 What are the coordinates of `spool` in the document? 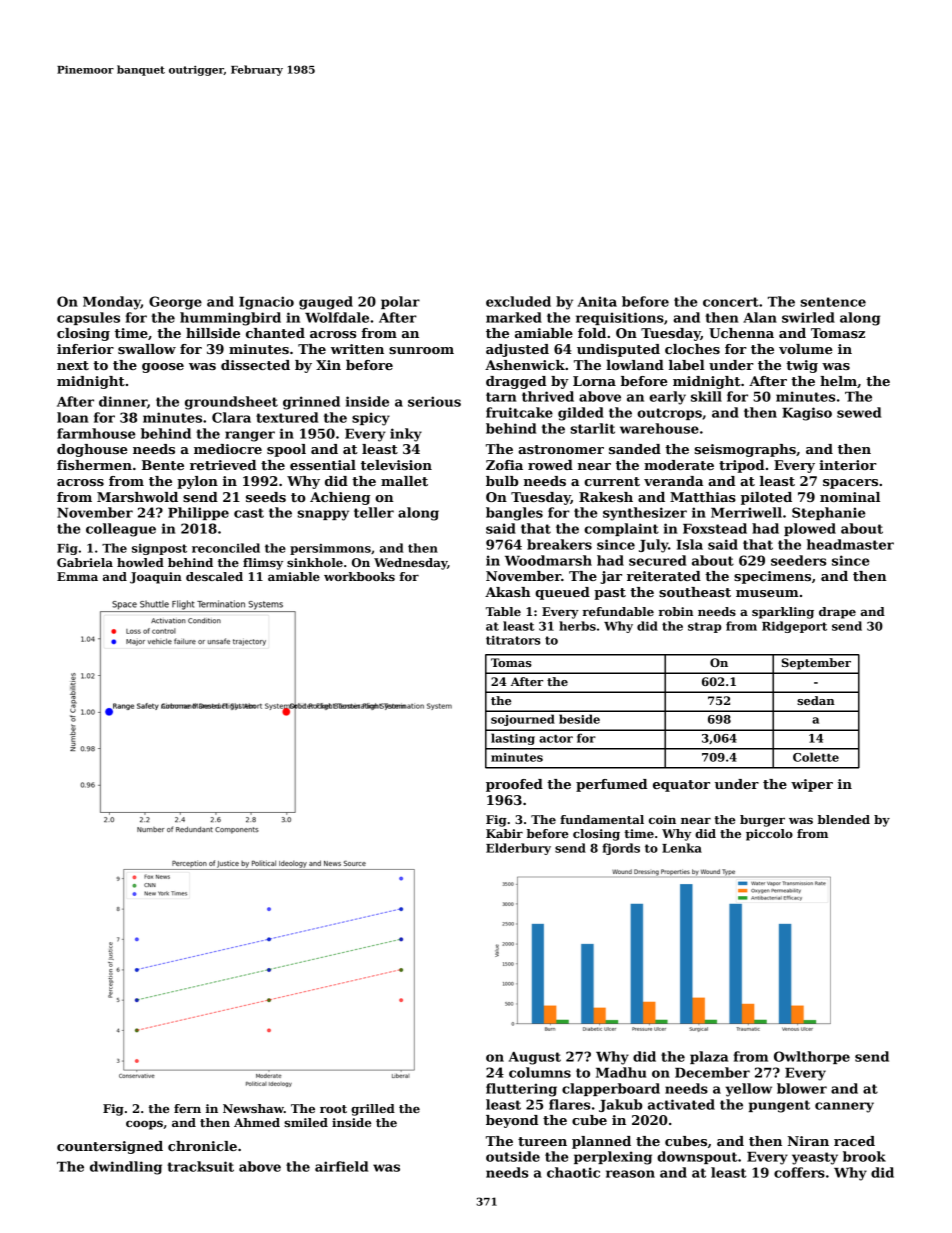 It's located at (286, 450).
